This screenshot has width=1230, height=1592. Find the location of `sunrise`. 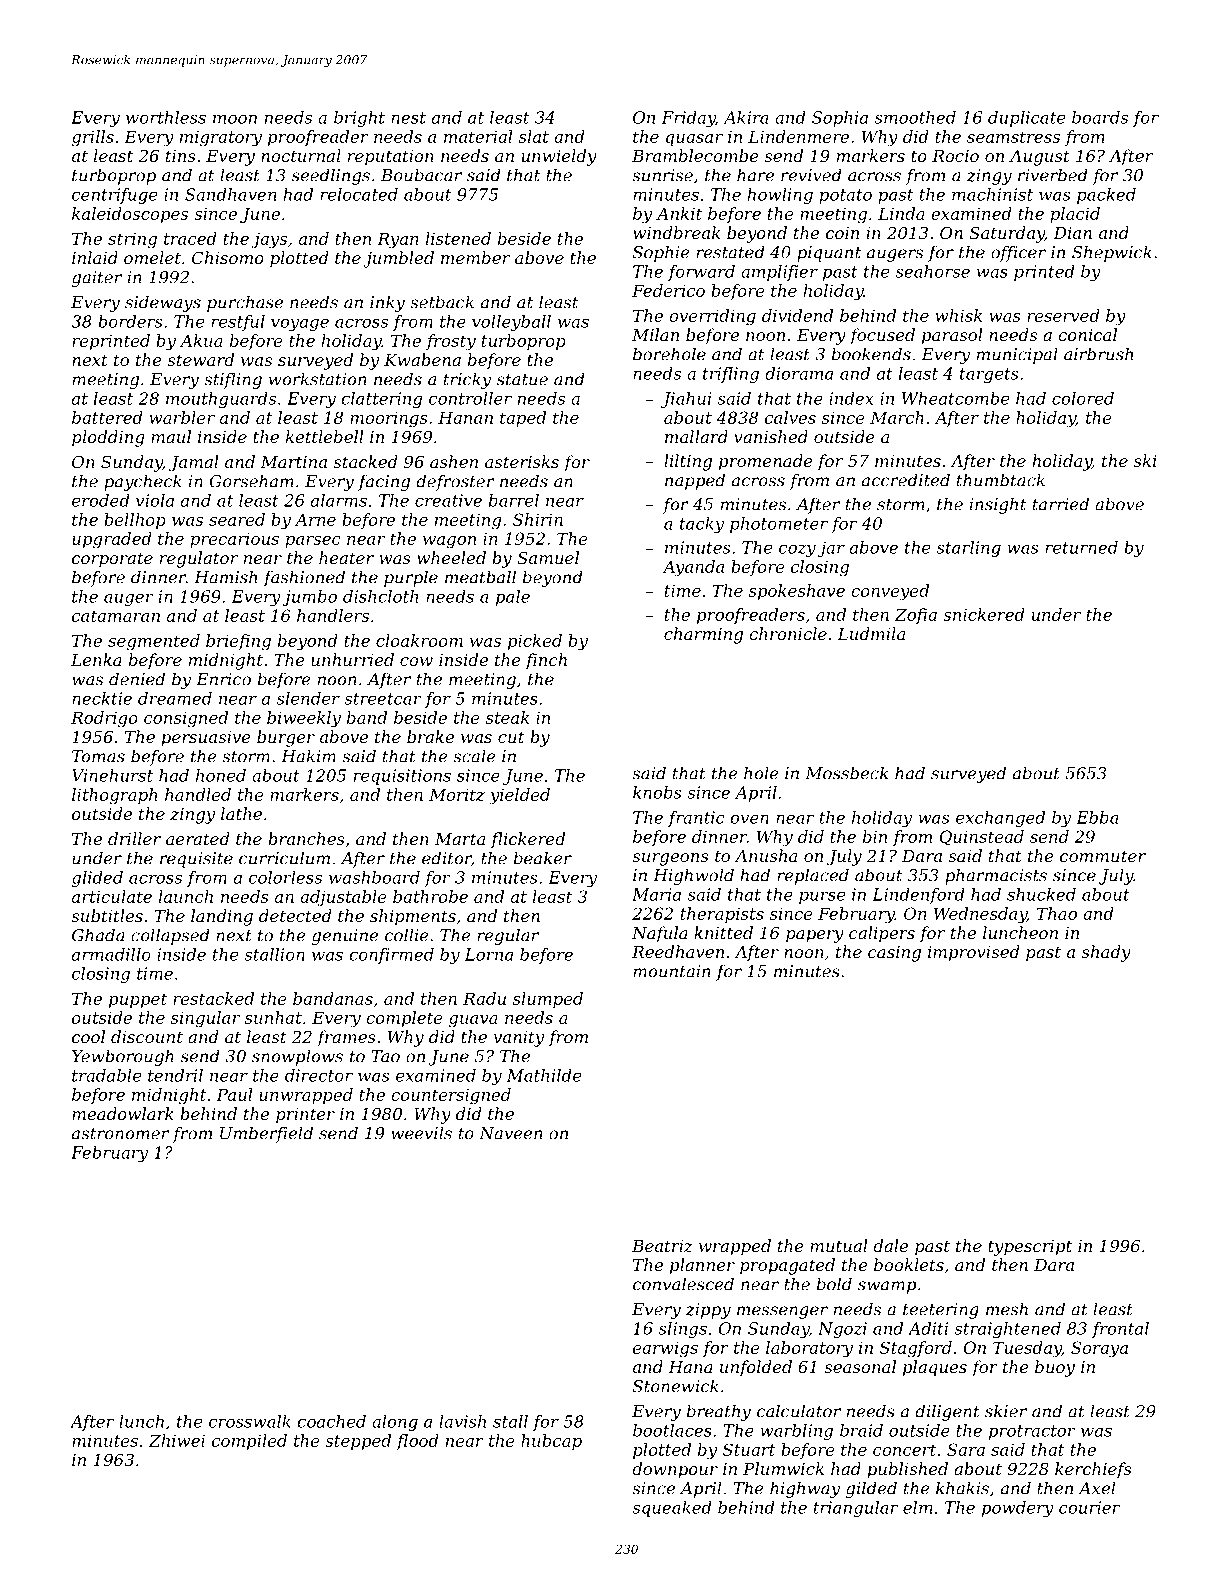

sunrise is located at coordinates (662, 175).
